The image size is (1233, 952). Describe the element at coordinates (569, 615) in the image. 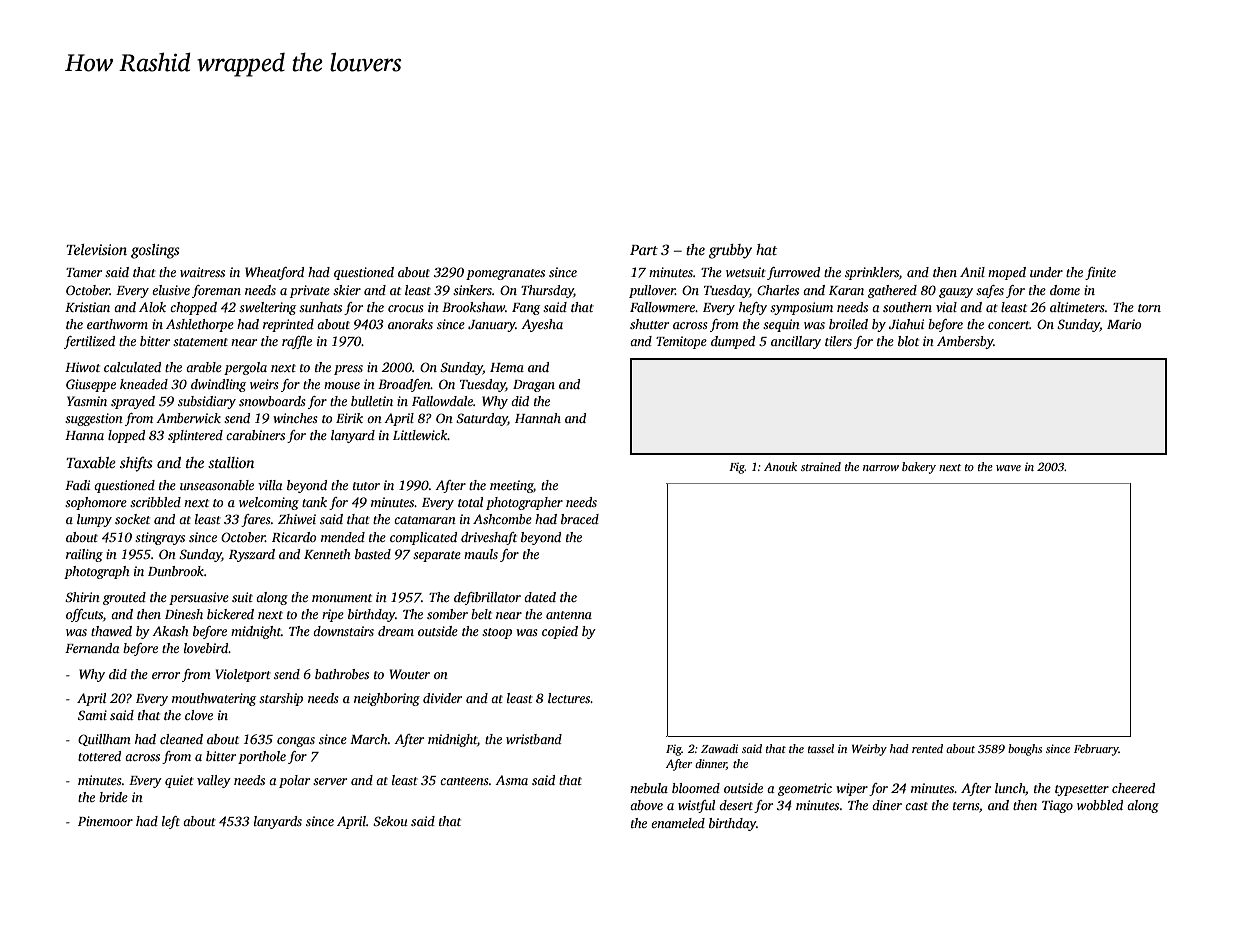

I see `antenna` at that location.
